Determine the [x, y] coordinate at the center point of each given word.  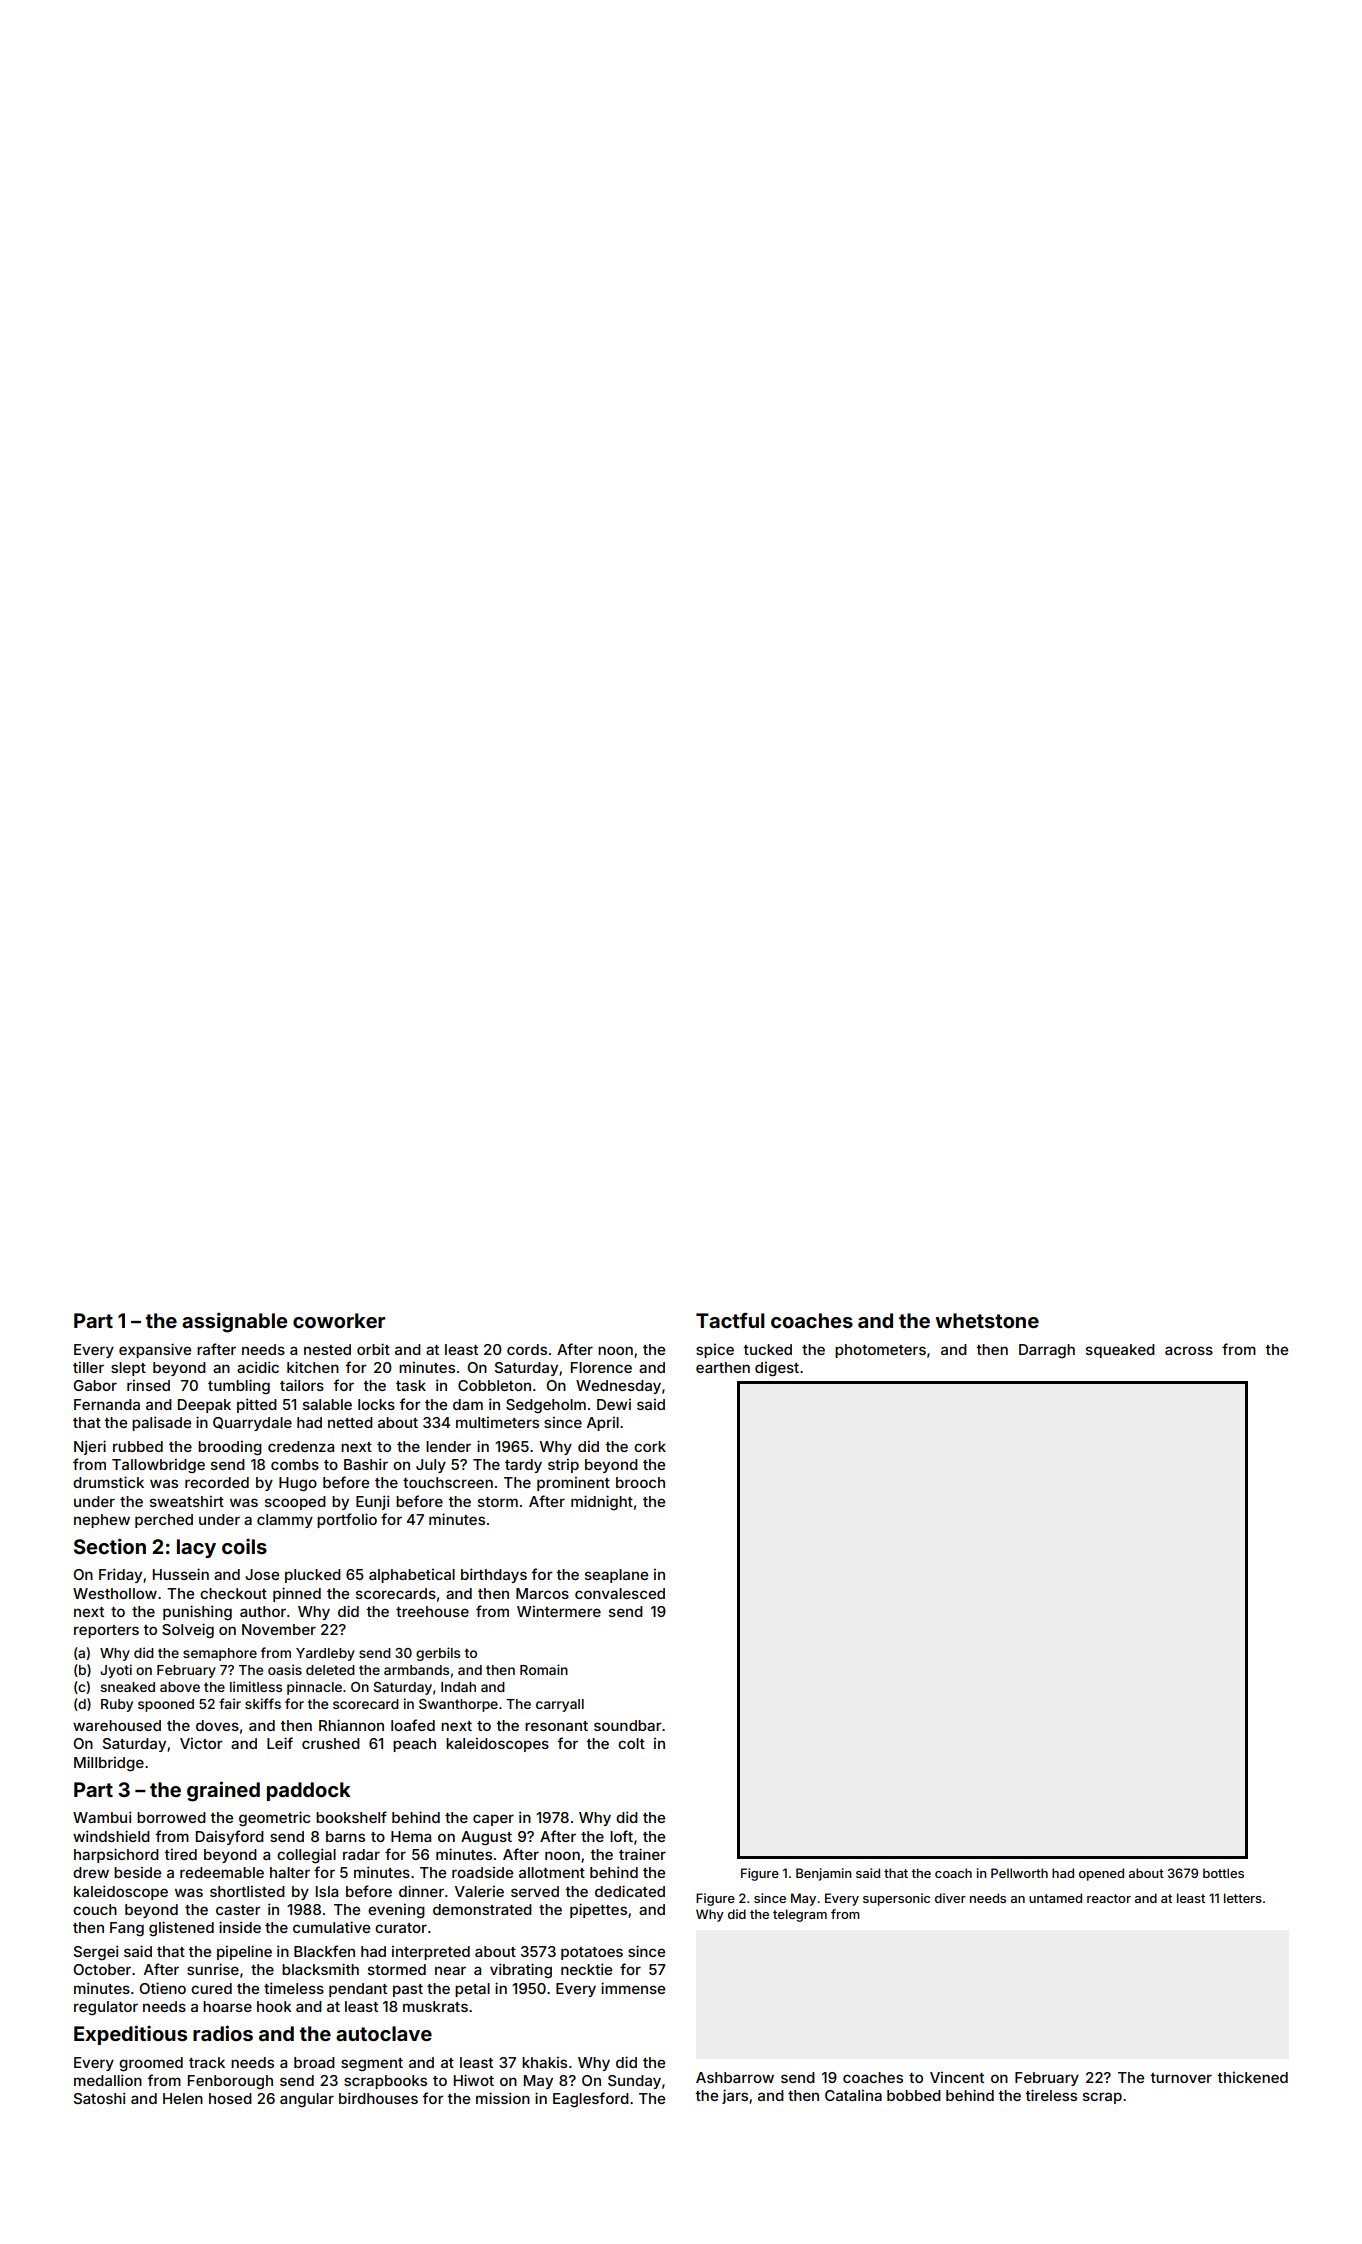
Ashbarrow [735, 2077]
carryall [560, 1705]
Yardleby [325, 1654]
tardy [523, 1466]
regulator [106, 2008]
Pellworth [1019, 1873]
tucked [767, 1349]
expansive [155, 1350]
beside [137, 1872]
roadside [482, 1872]
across [1189, 1350]
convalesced [620, 1593]
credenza [301, 1446]
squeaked [1120, 1351]
